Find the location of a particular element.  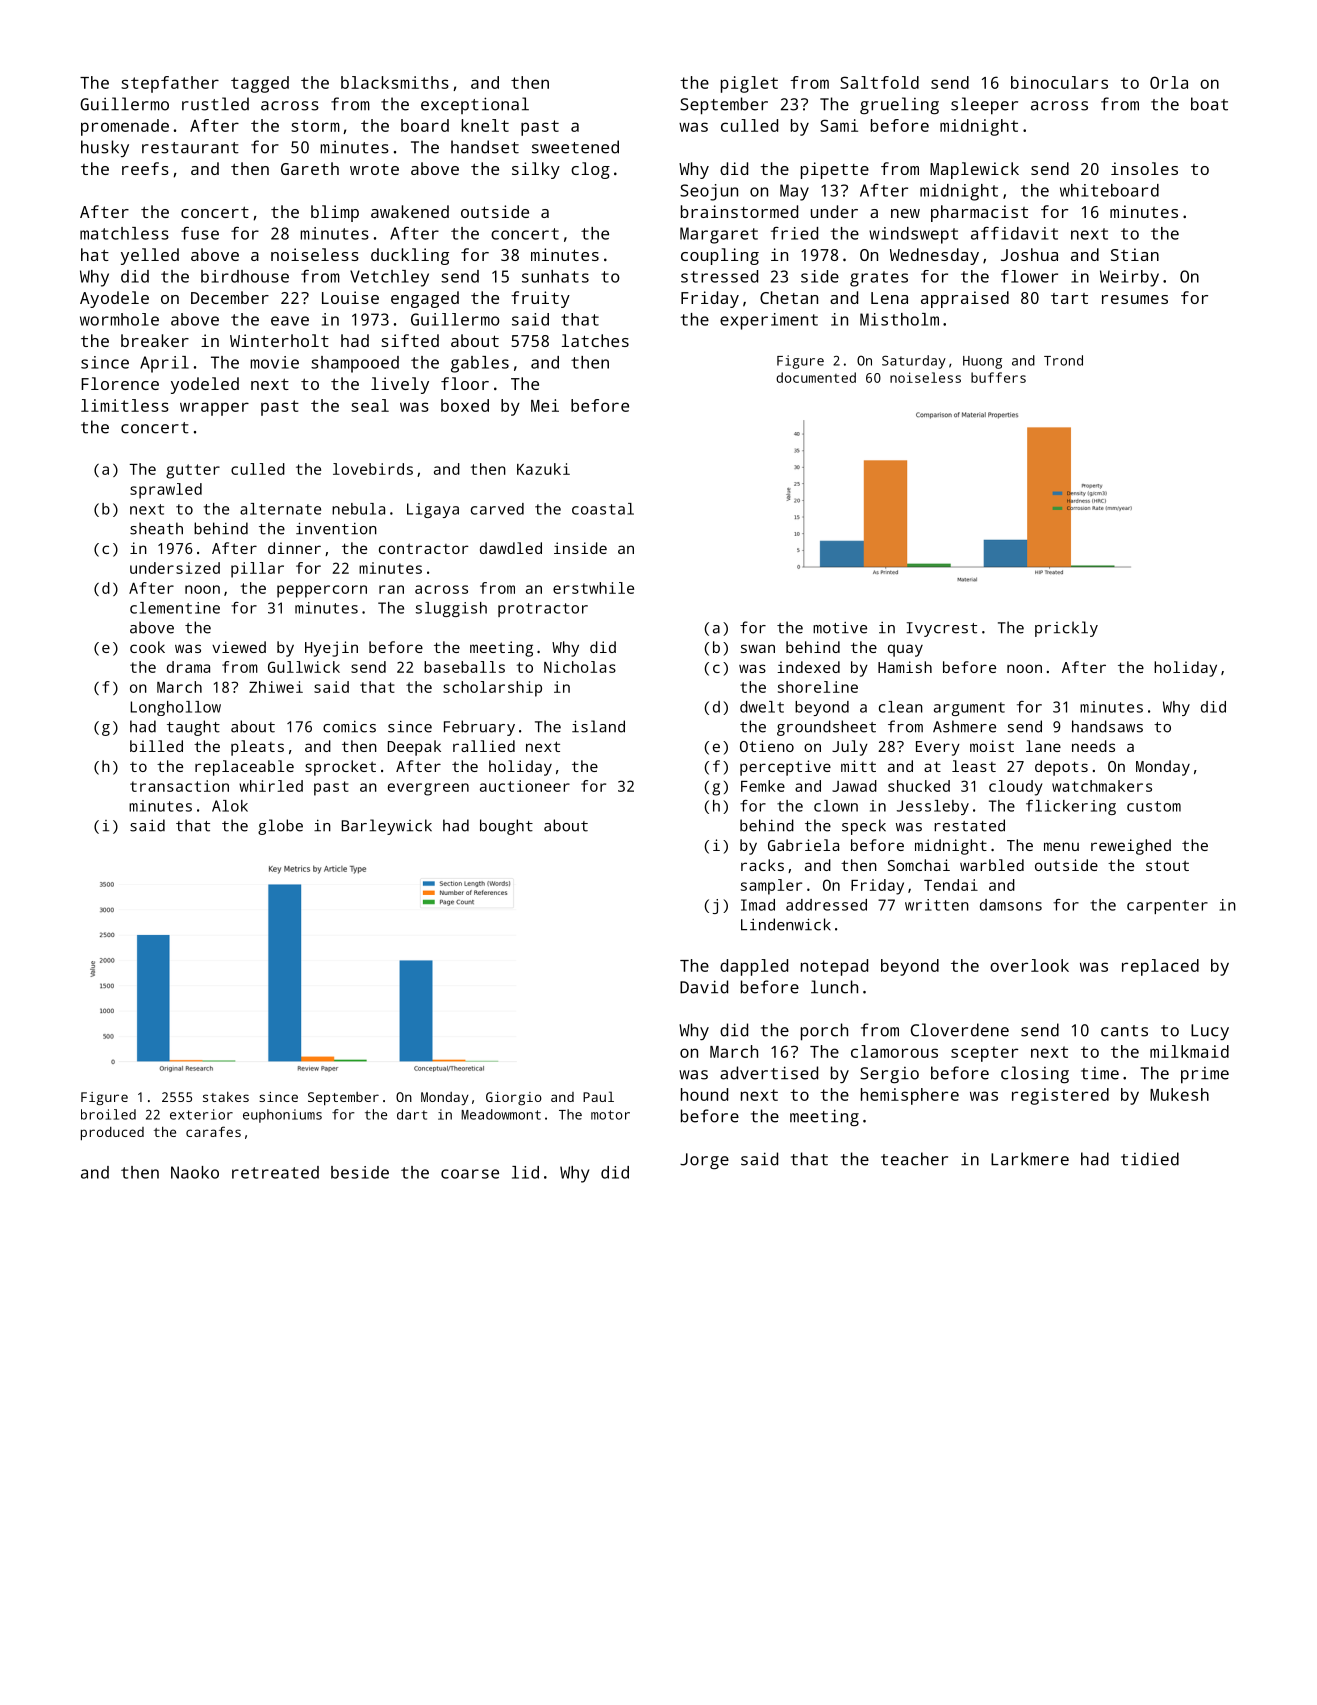

reefs is located at coordinates (145, 168).
